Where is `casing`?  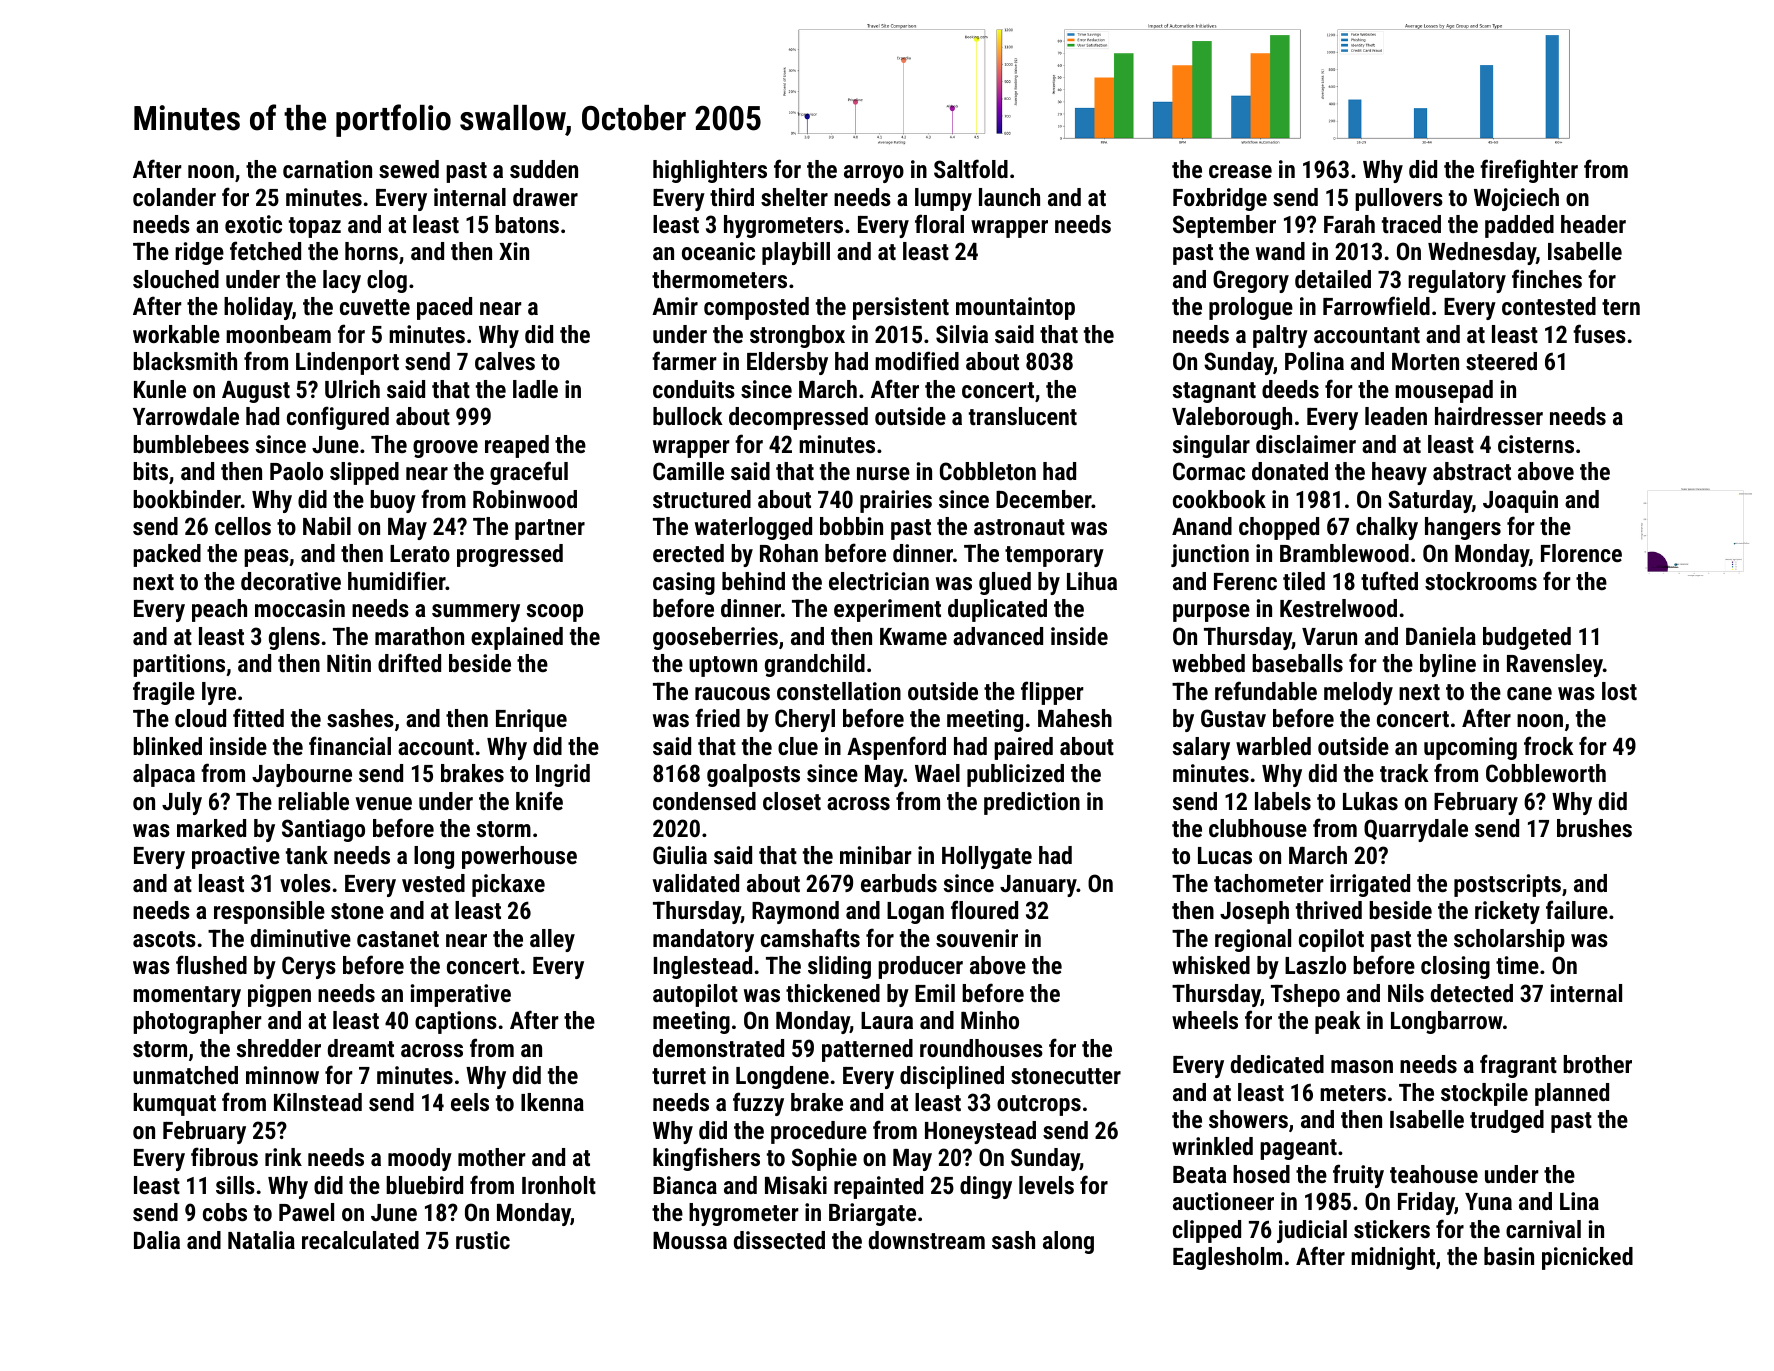
casing is located at coordinates (684, 583).
